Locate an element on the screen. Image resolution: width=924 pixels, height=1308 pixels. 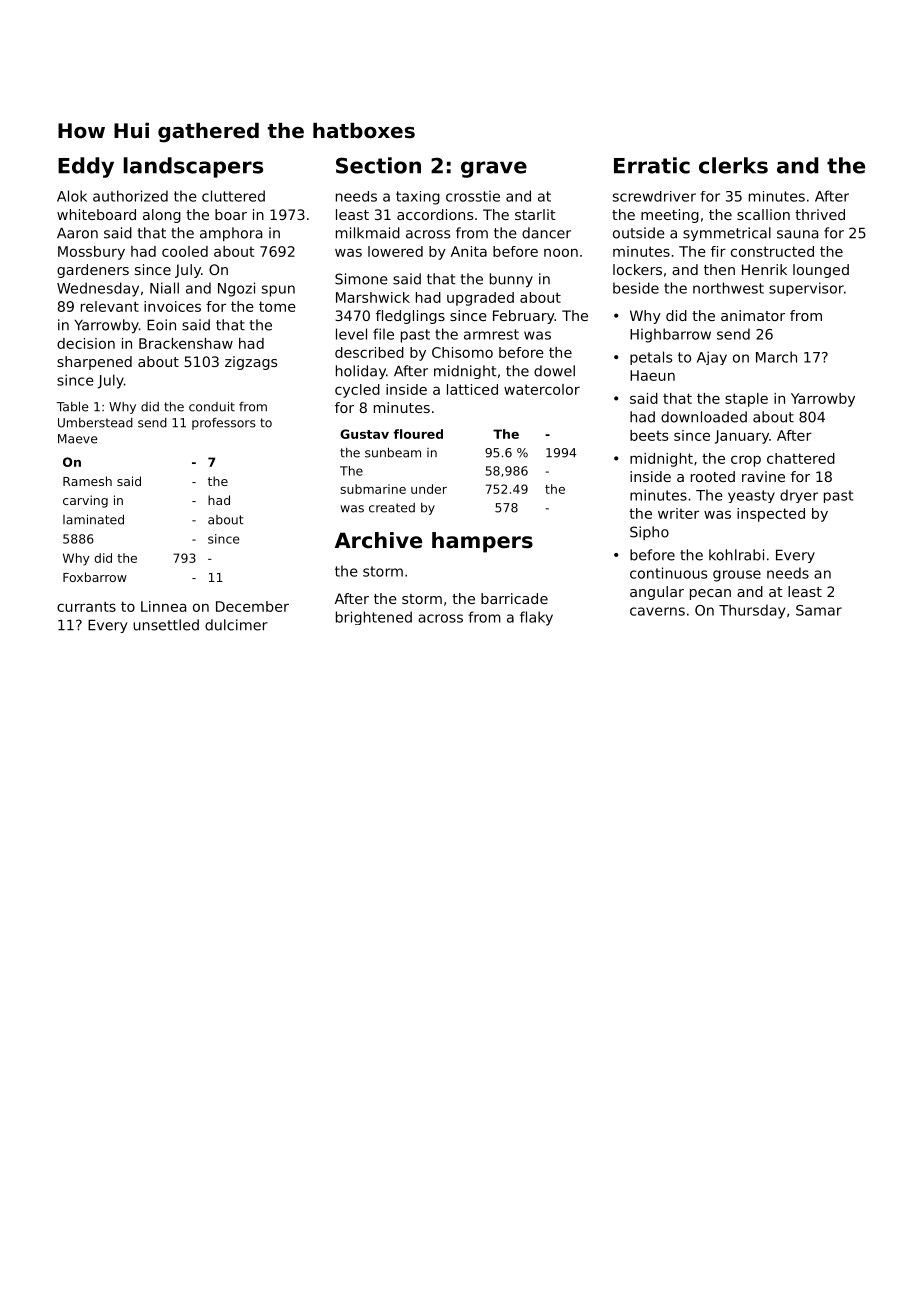
clerks is located at coordinates (733, 165).
